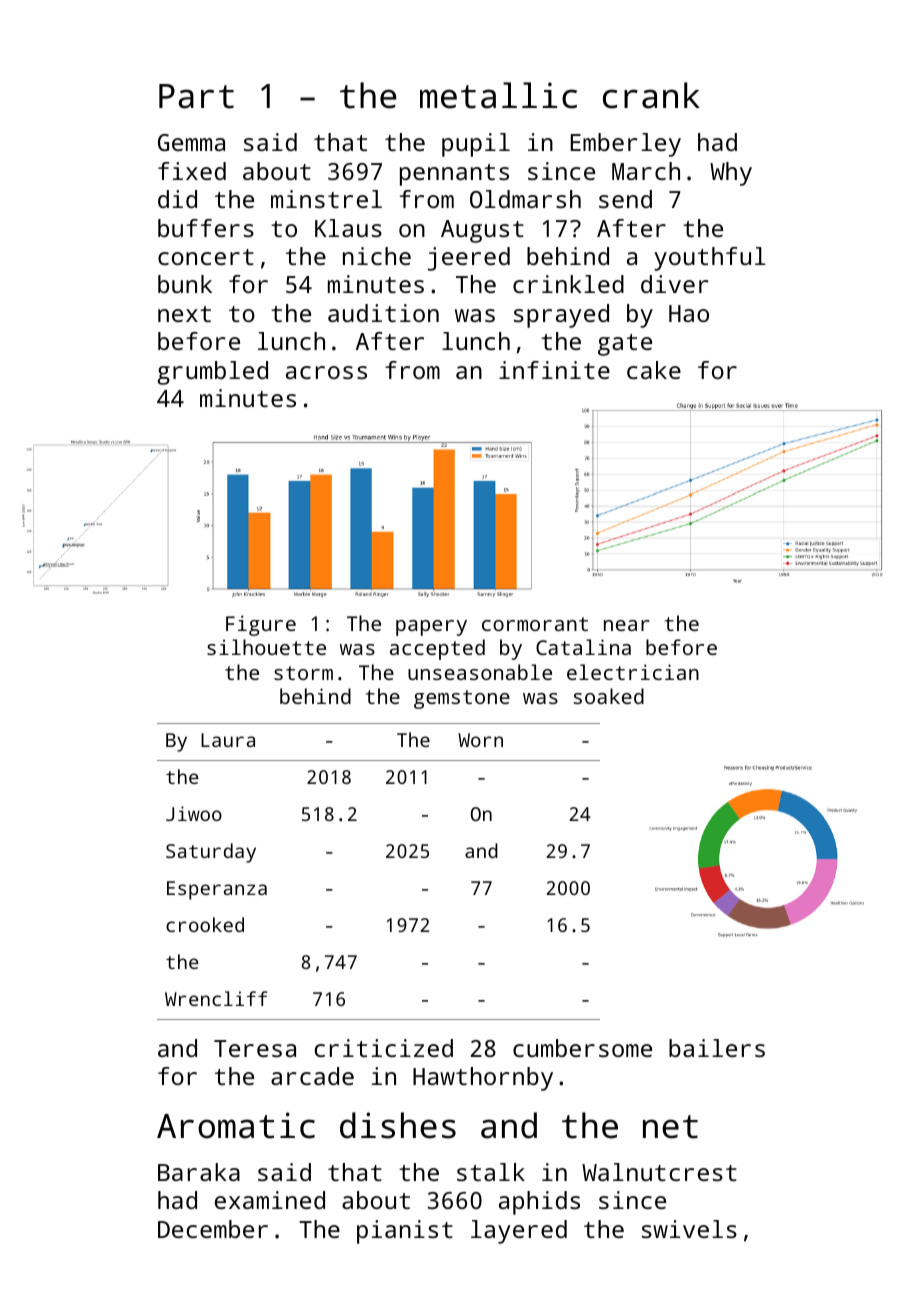 The width and height of the screenshot is (924, 1311). I want to click on bailers, so click(717, 1048).
